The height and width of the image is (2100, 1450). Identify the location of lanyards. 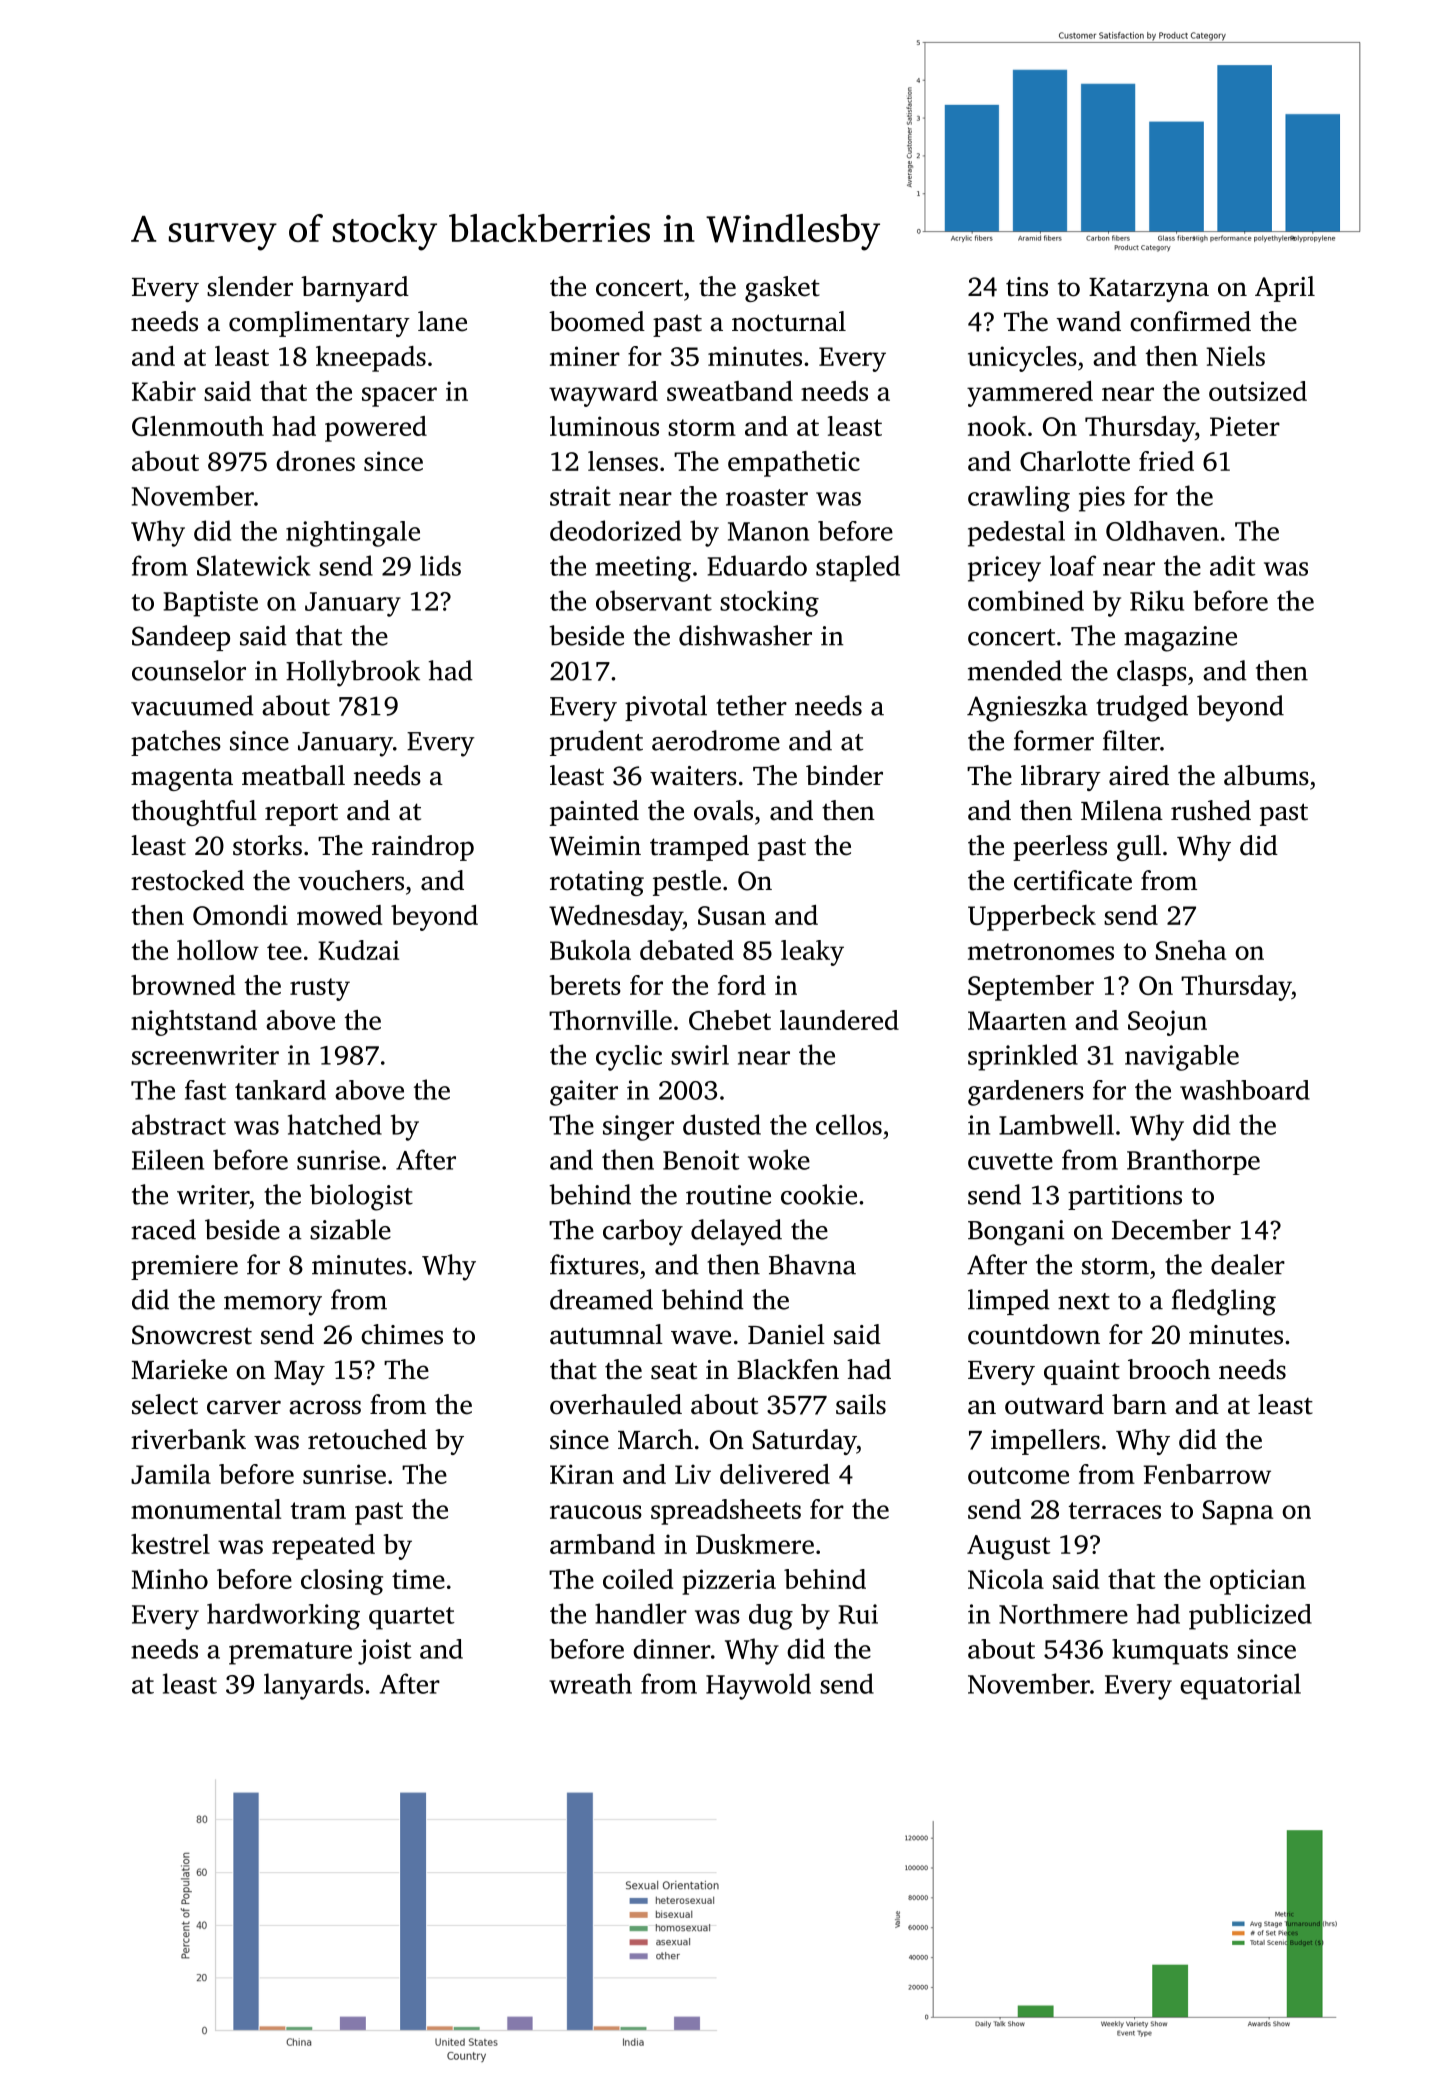
(313, 1686).
